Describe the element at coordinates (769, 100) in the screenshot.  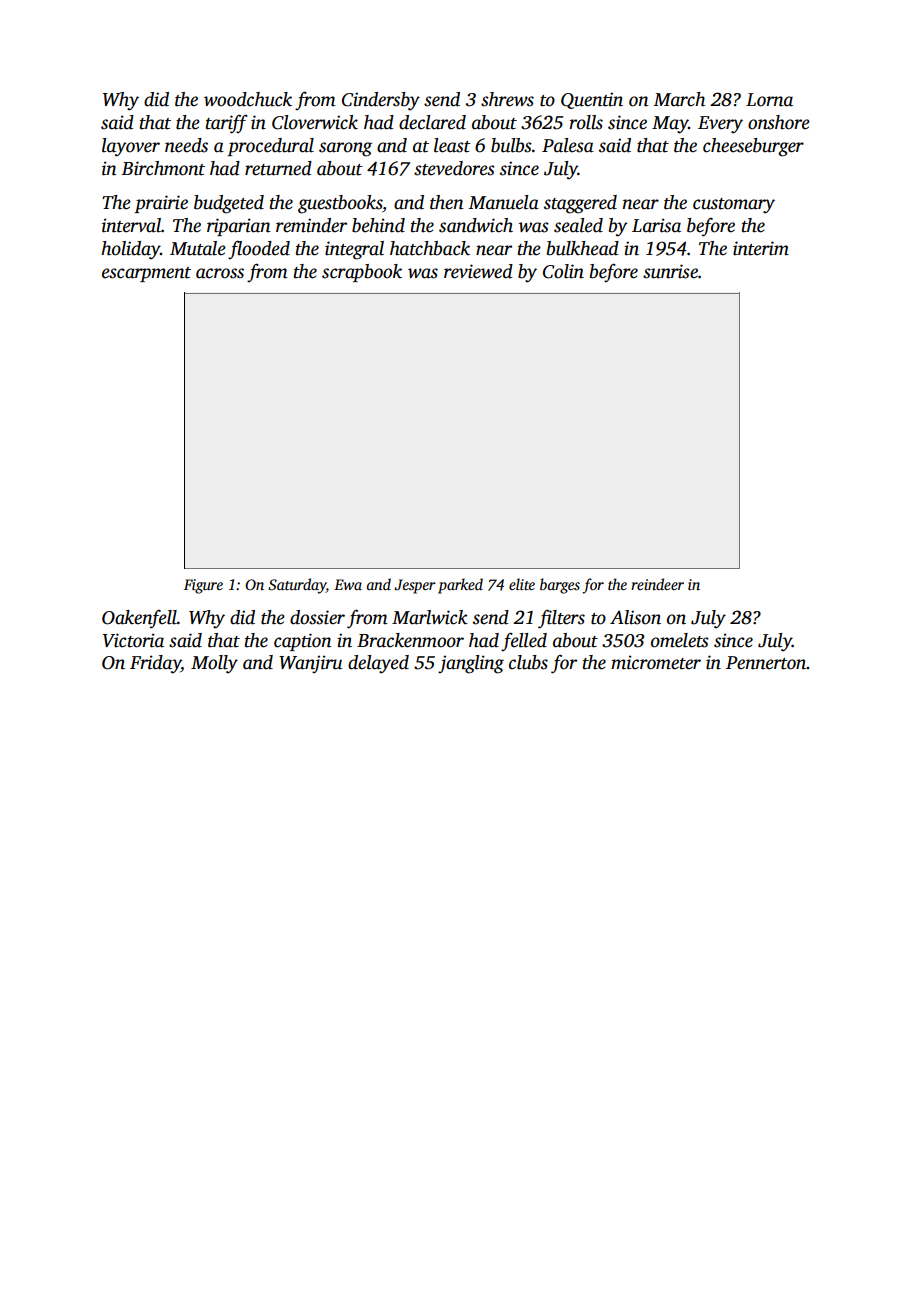
I see `Lorna` at that location.
